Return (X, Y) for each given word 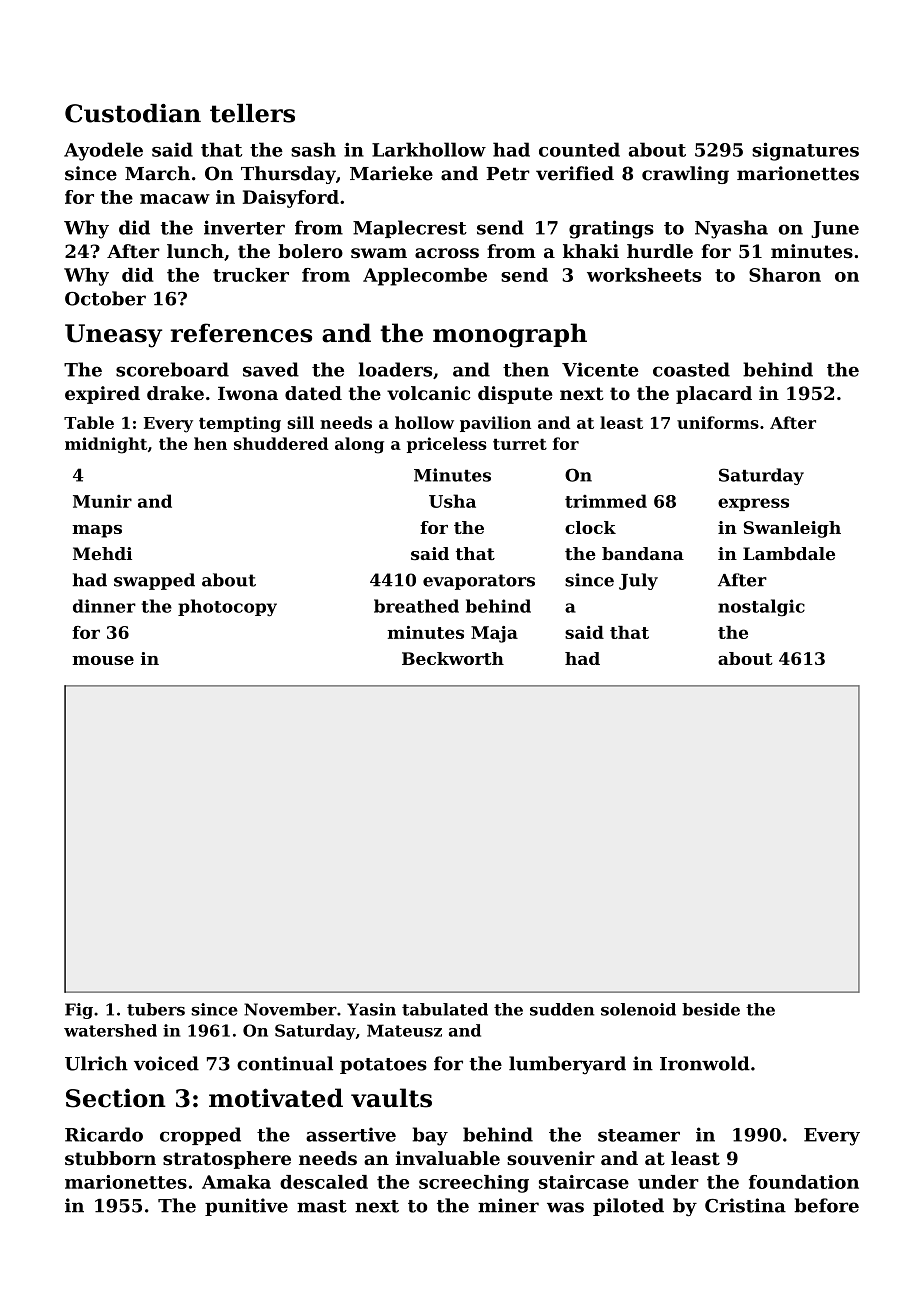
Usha (452, 501)
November (290, 1009)
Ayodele (103, 151)
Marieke (391, 173)
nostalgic (761, 608)
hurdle (660, 251)
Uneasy (113, 336)
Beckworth (453, 658)
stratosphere (227, 1160)
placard (714, 395)
